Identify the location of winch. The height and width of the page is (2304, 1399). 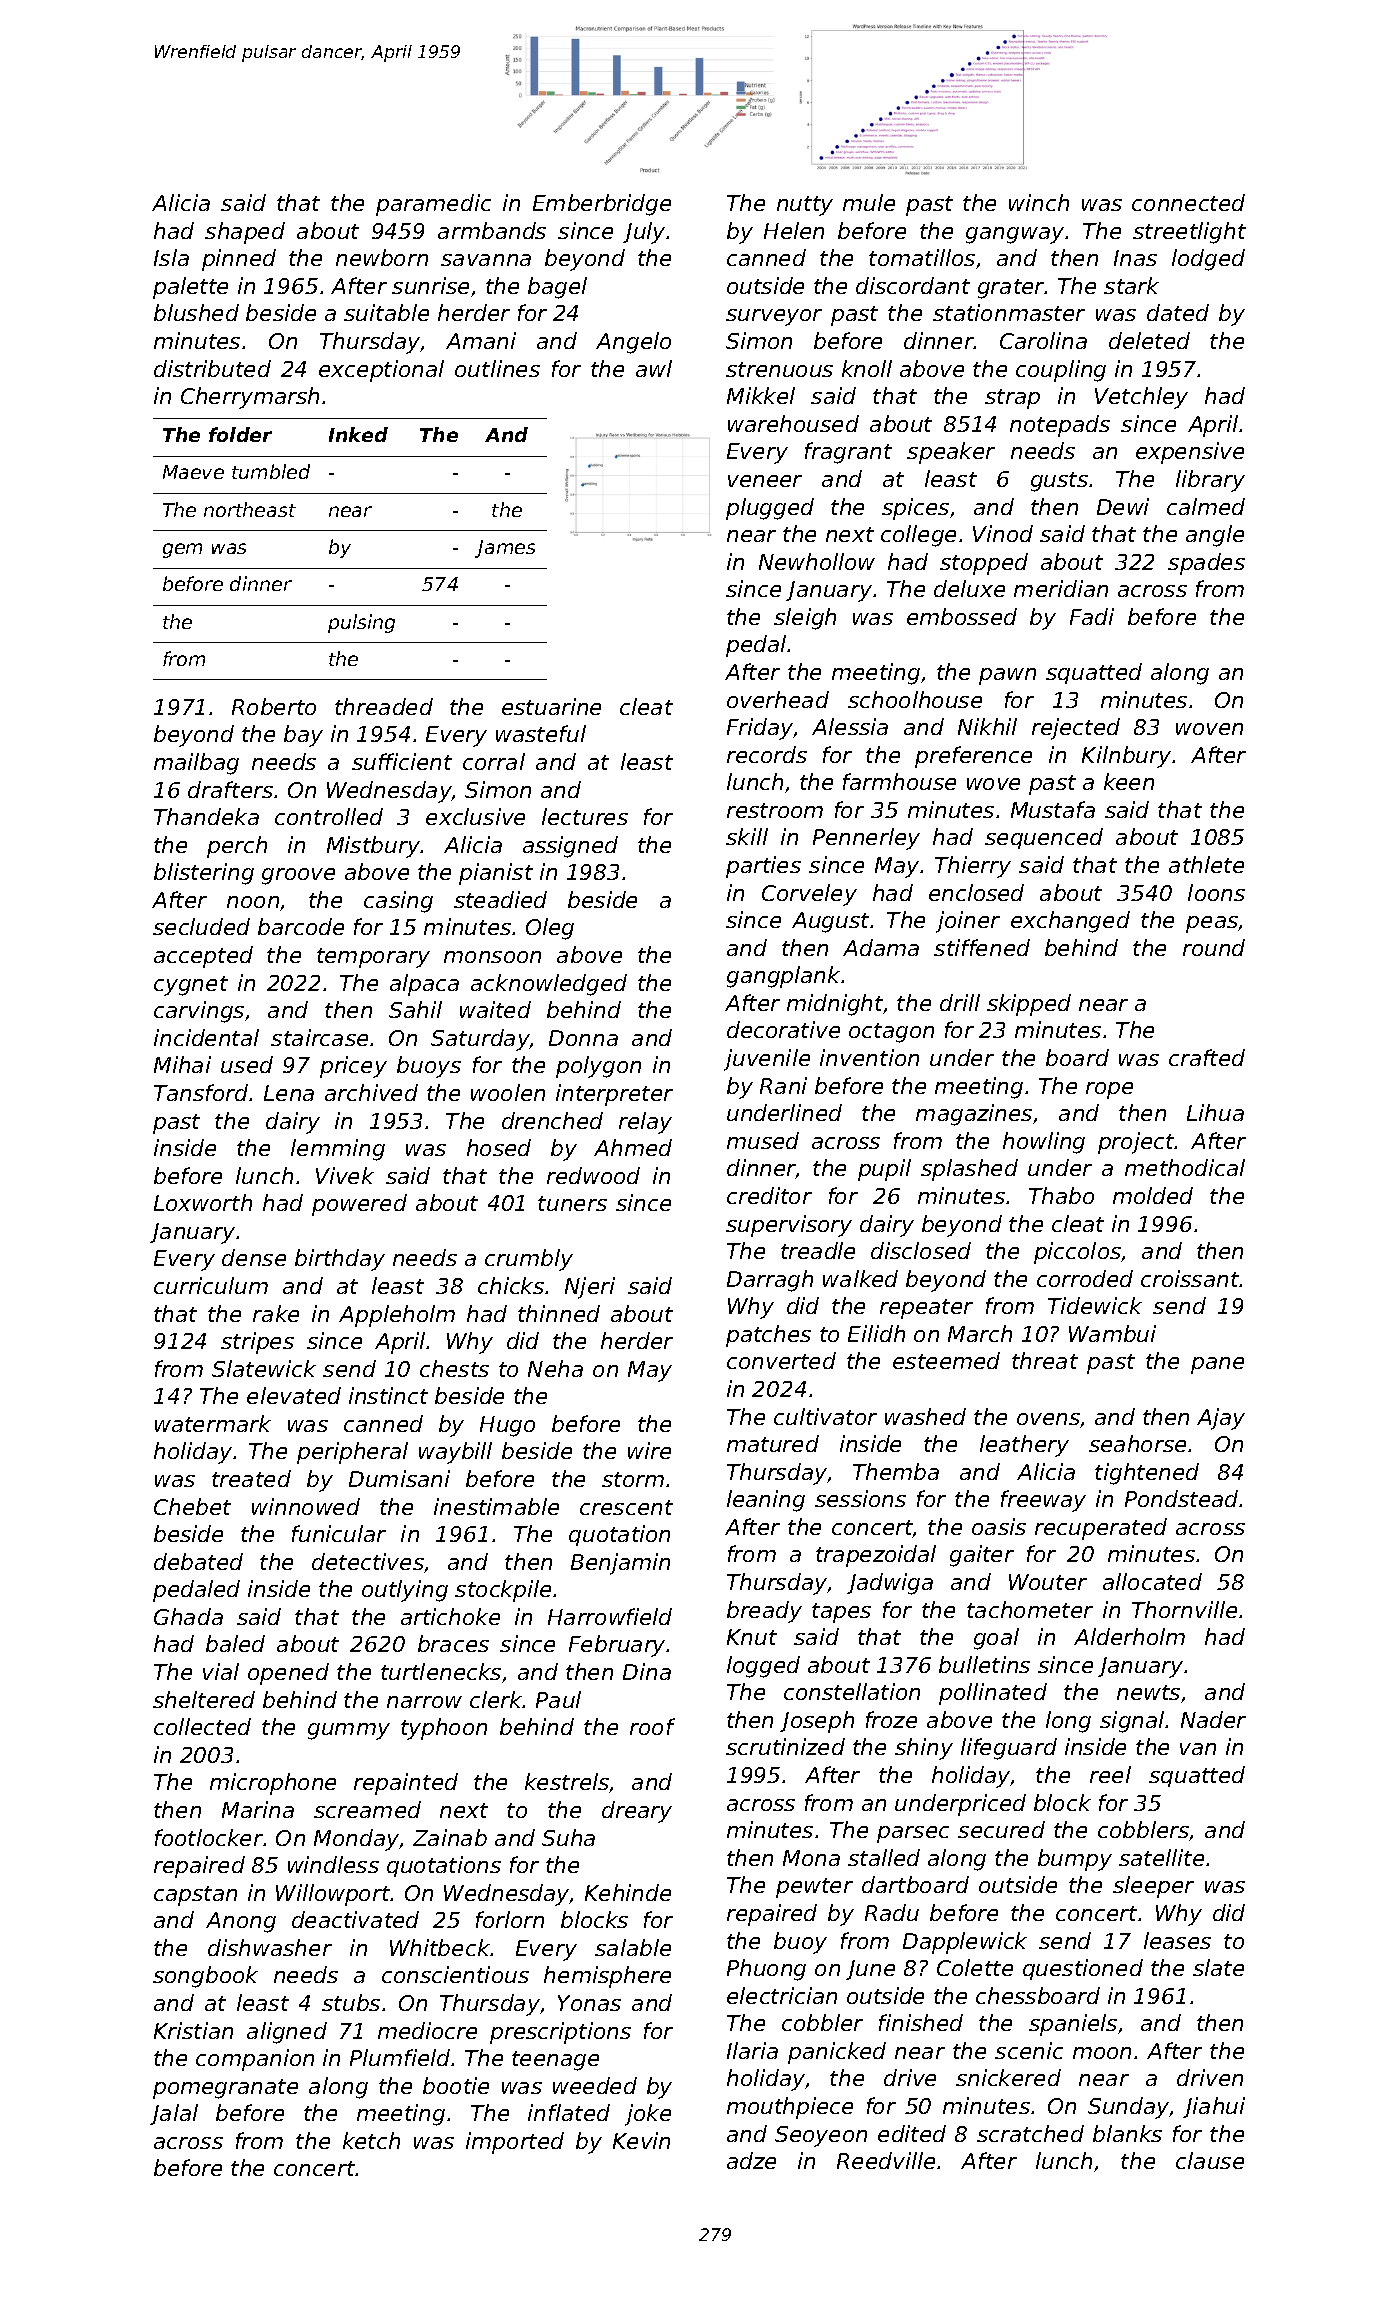
(1039, 202).
